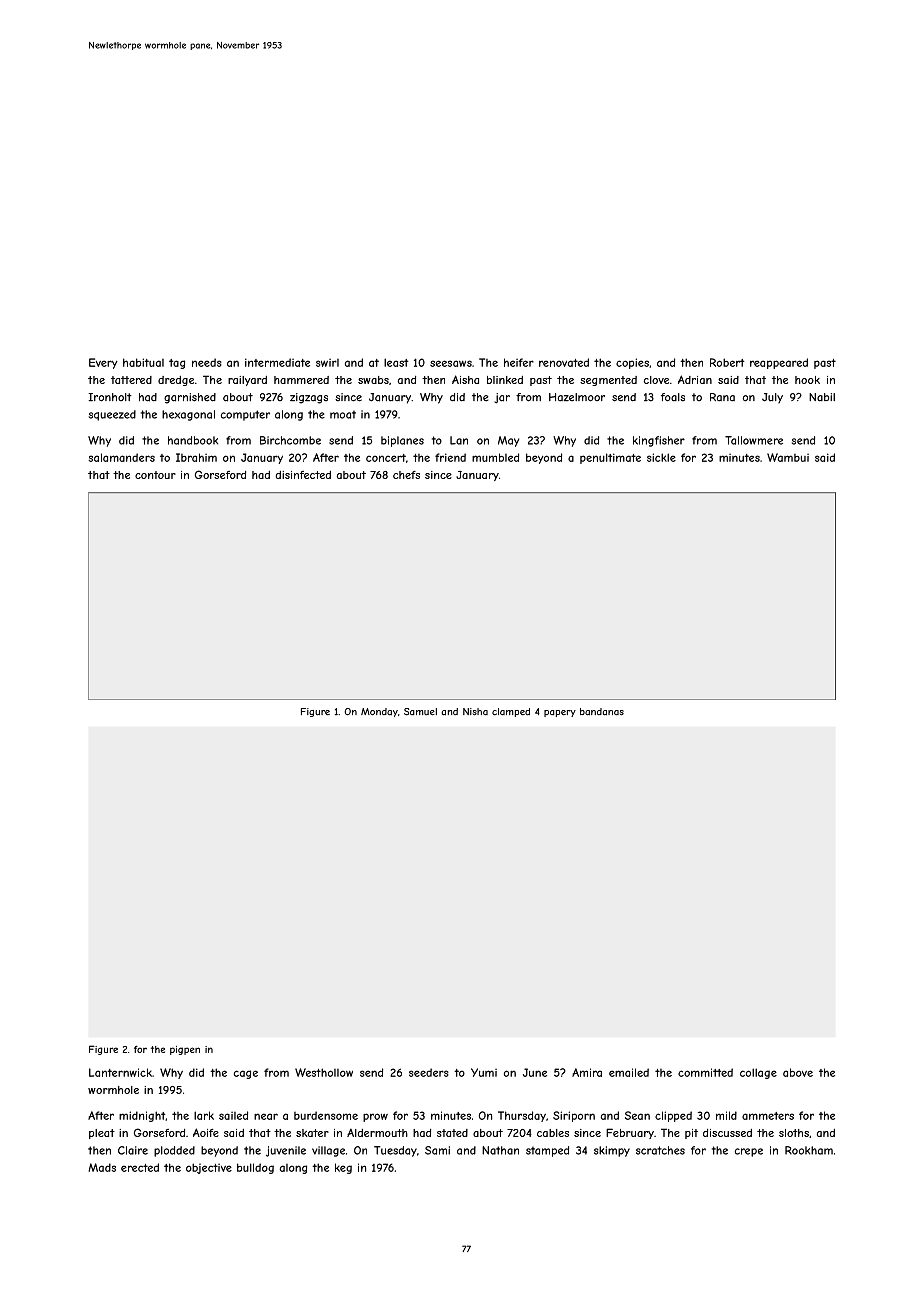 The height and width of the document is (1308, 924). What do you see at coordinates (788, 457) in the document?
I see `Wambui` at bounding box center [788, 457].
